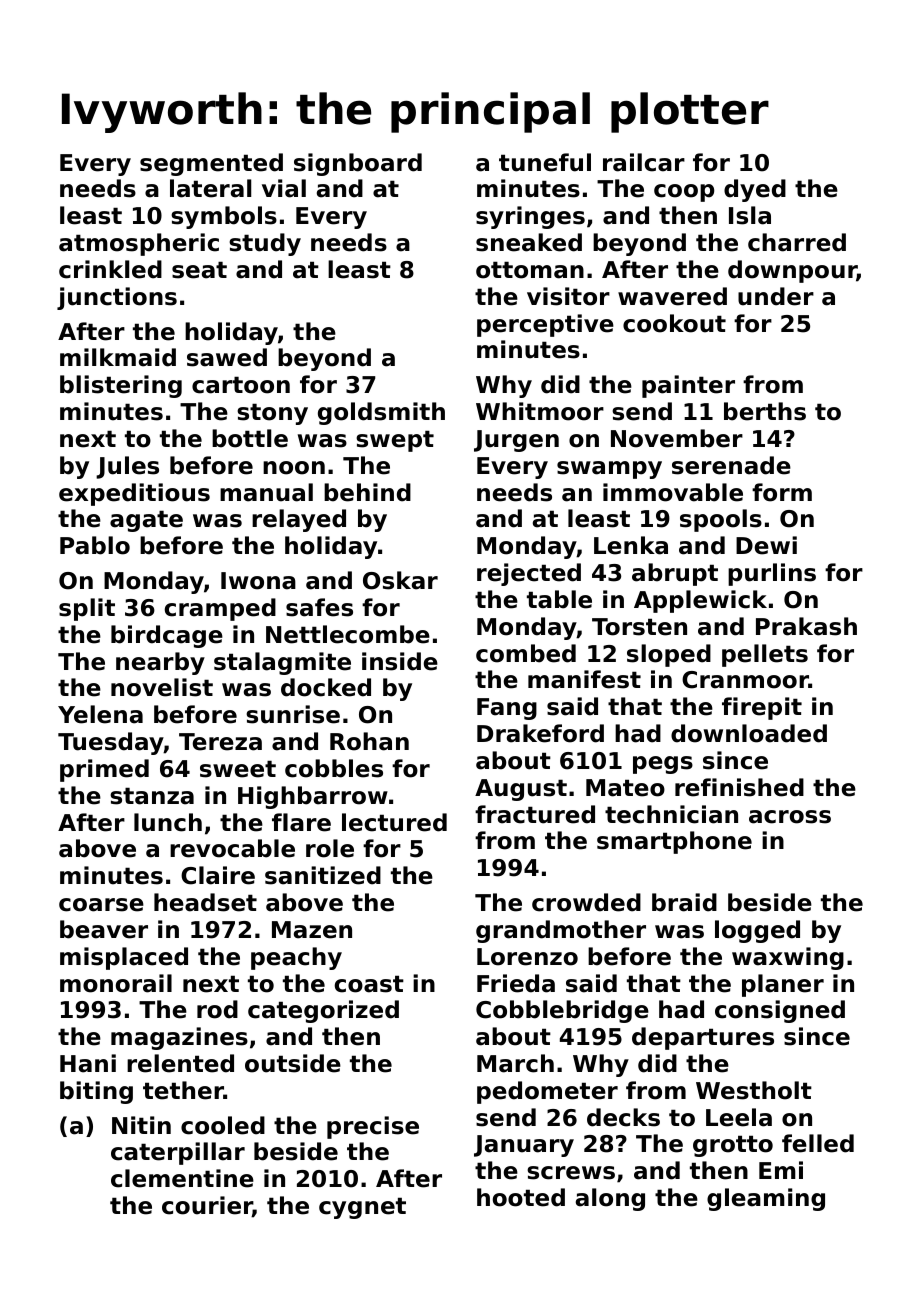  Describe the element at coordinates (312, 930) in the image. I see `Mazen` at that location.
